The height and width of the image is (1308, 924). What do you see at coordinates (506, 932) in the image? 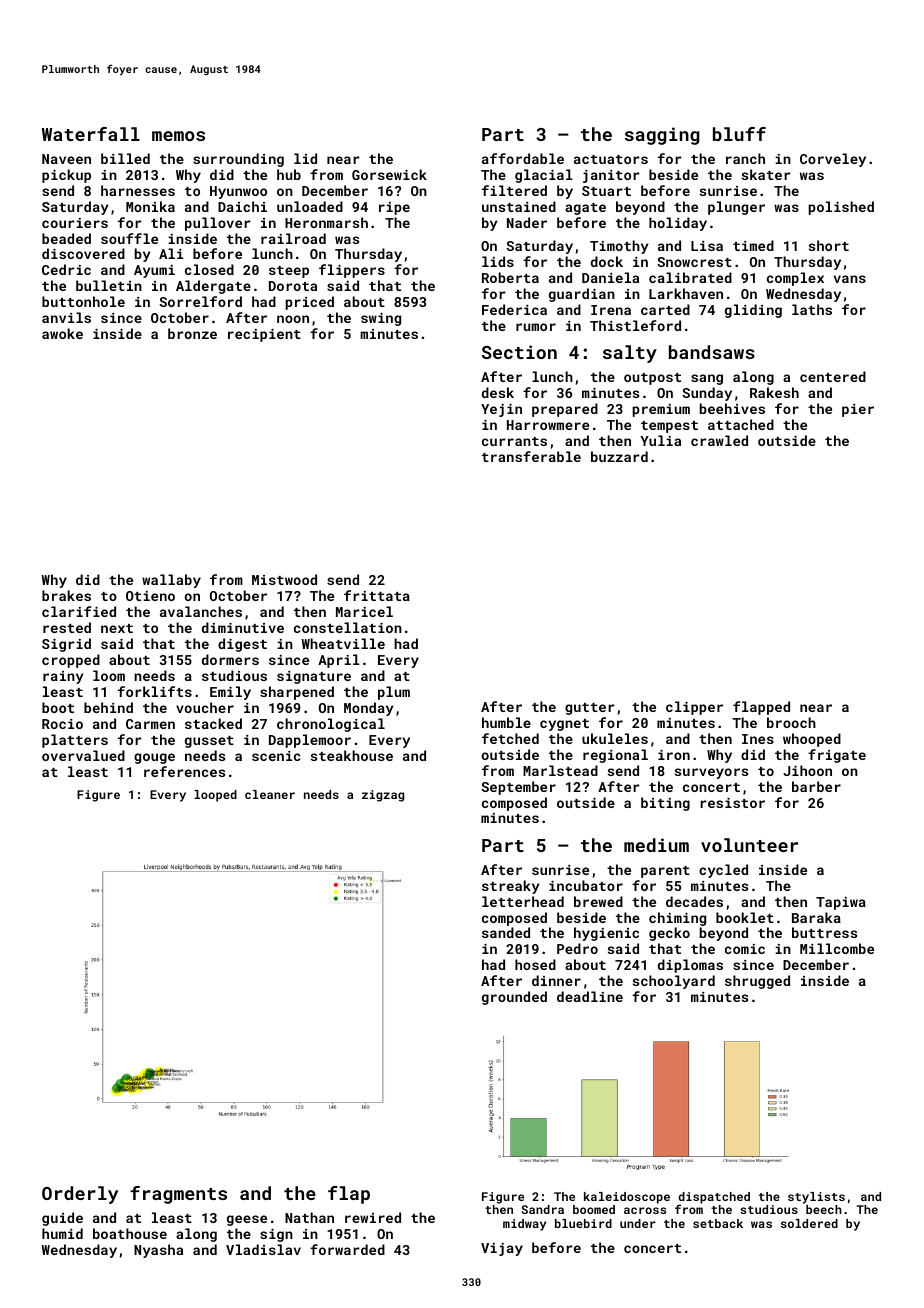
I see `sanded` at bounding box center [506, 932].
